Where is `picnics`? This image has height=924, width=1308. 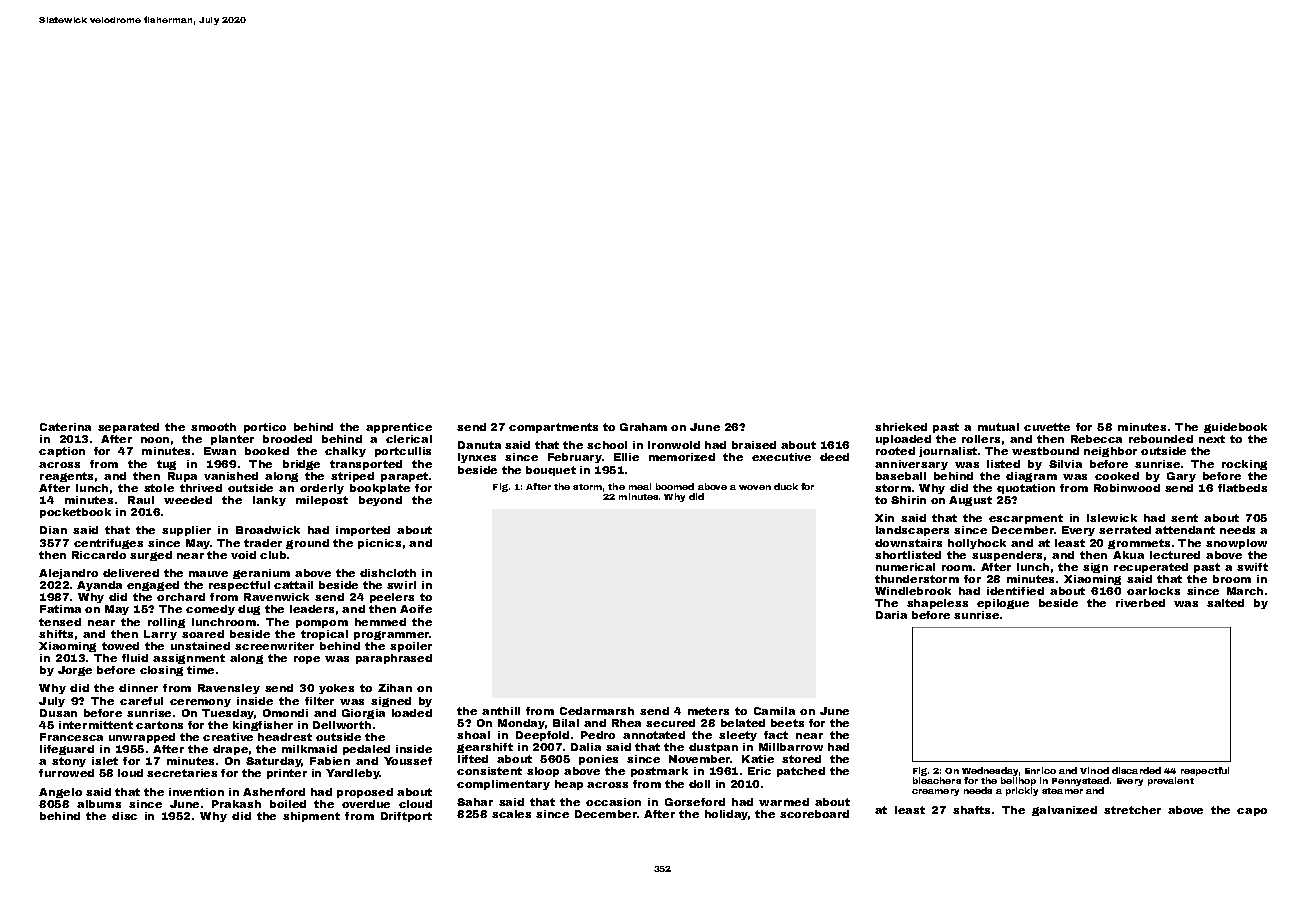
picnics is located at coordinates (379, 544).
